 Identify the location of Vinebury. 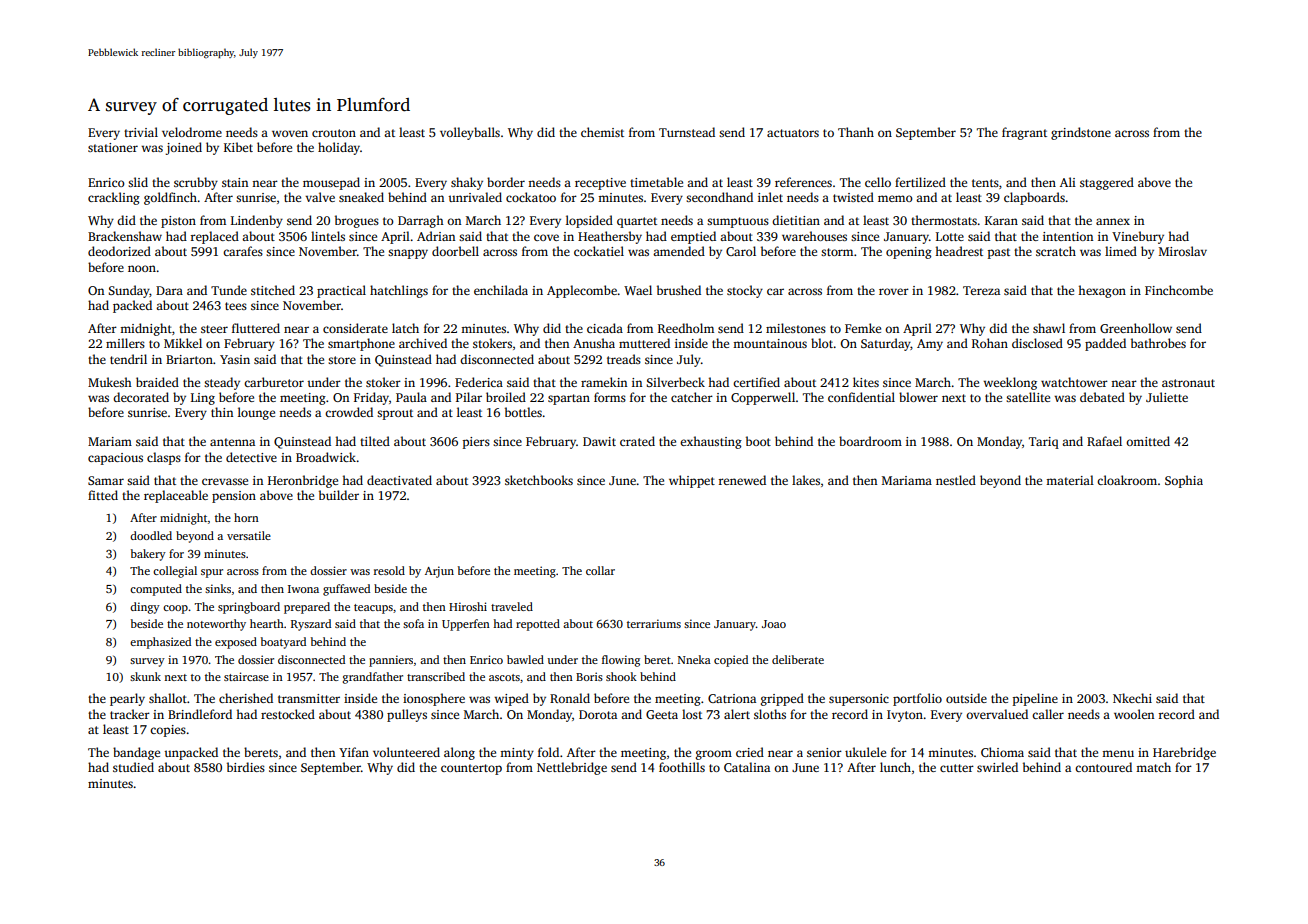
(1138, 237).
